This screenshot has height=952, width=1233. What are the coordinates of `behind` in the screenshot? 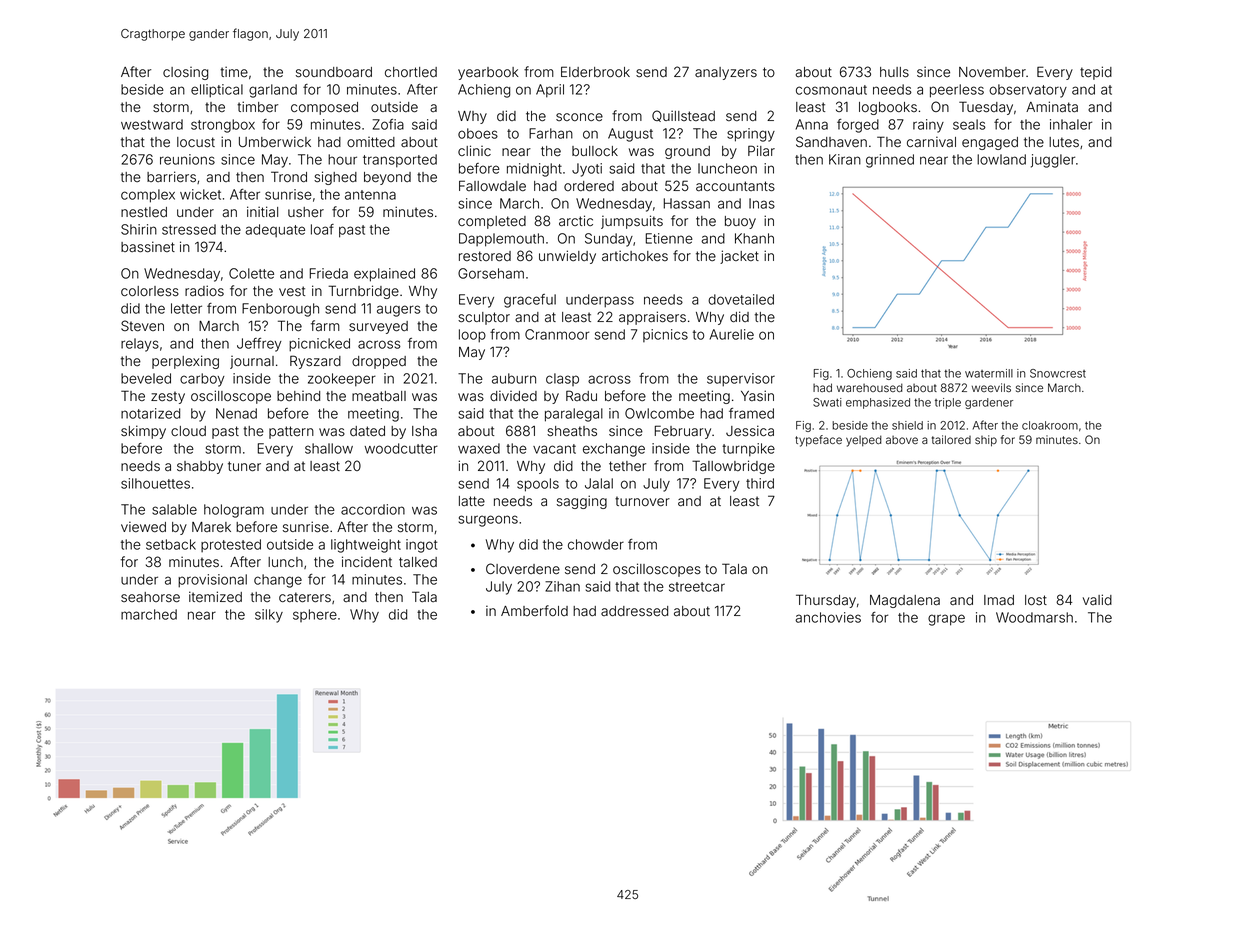 It's located at (298, 396).
